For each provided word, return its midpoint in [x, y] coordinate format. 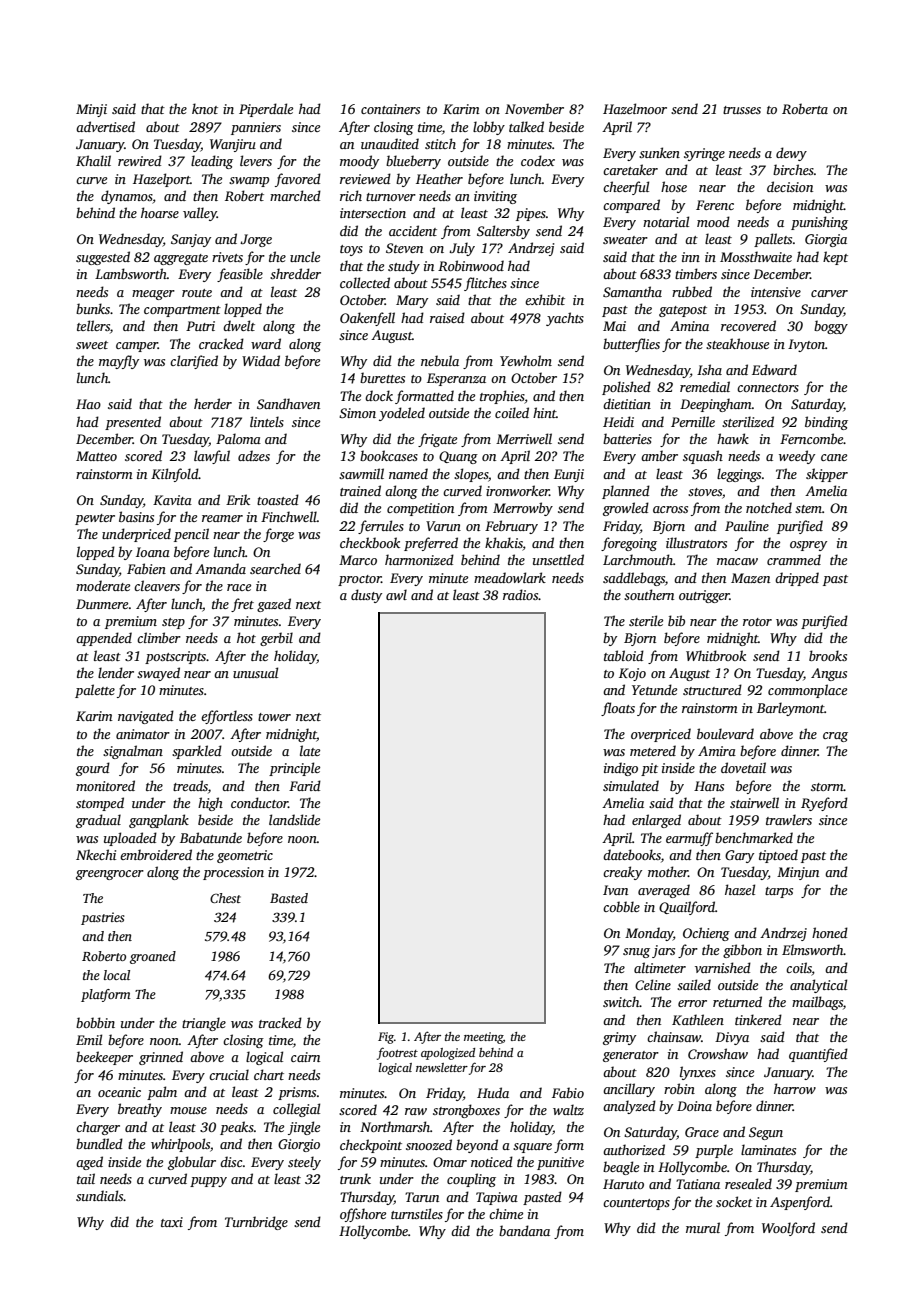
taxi [172, 1222]
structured [712, 689]
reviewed [365, 178]
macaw [737, 561]
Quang [458, 457]
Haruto [623, 1184]
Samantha [632, 291]
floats [618, 709]
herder [213, 403]
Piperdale [266, 110]
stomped [100, 804]
